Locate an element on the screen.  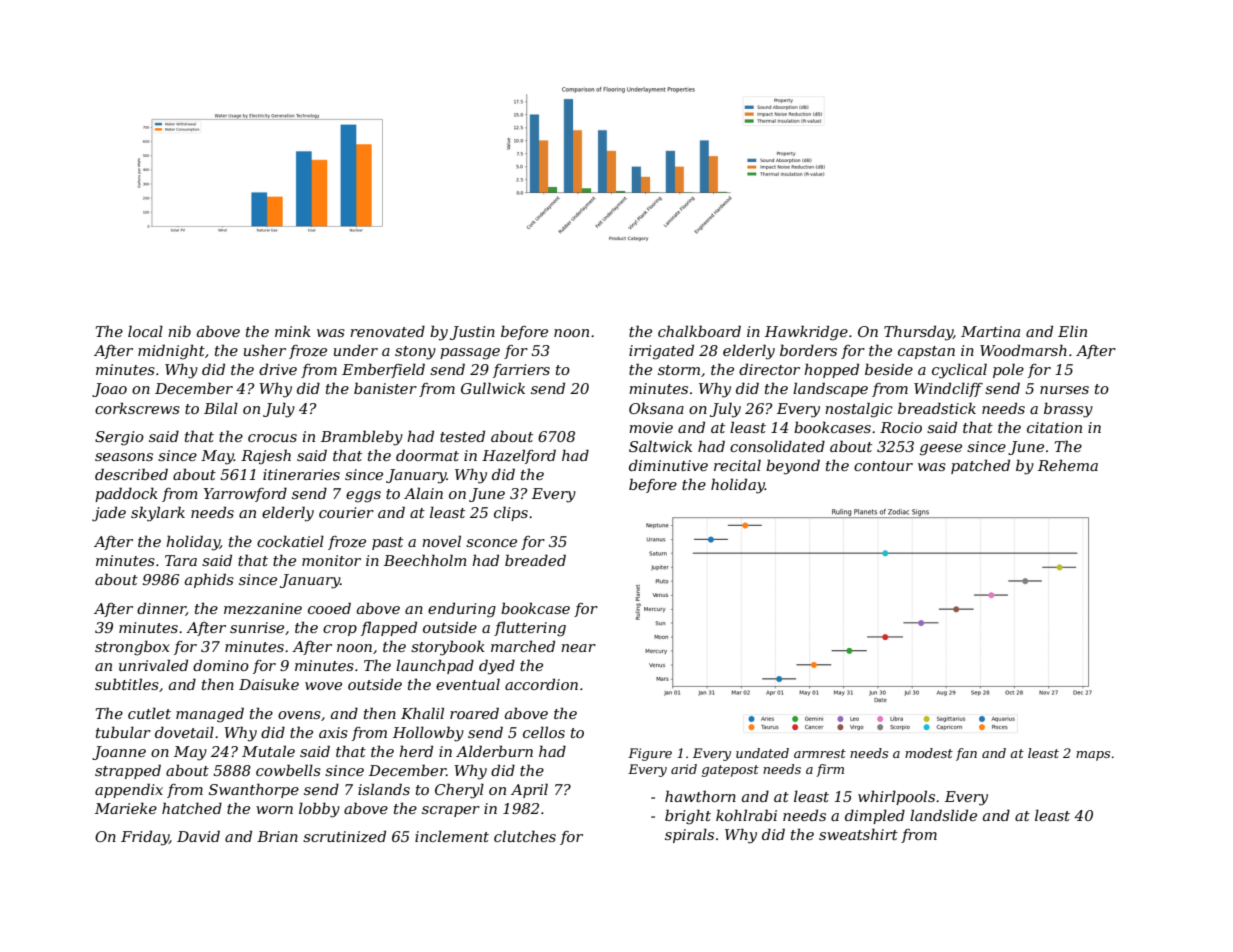
nib is located at coordinates (179, 331).
